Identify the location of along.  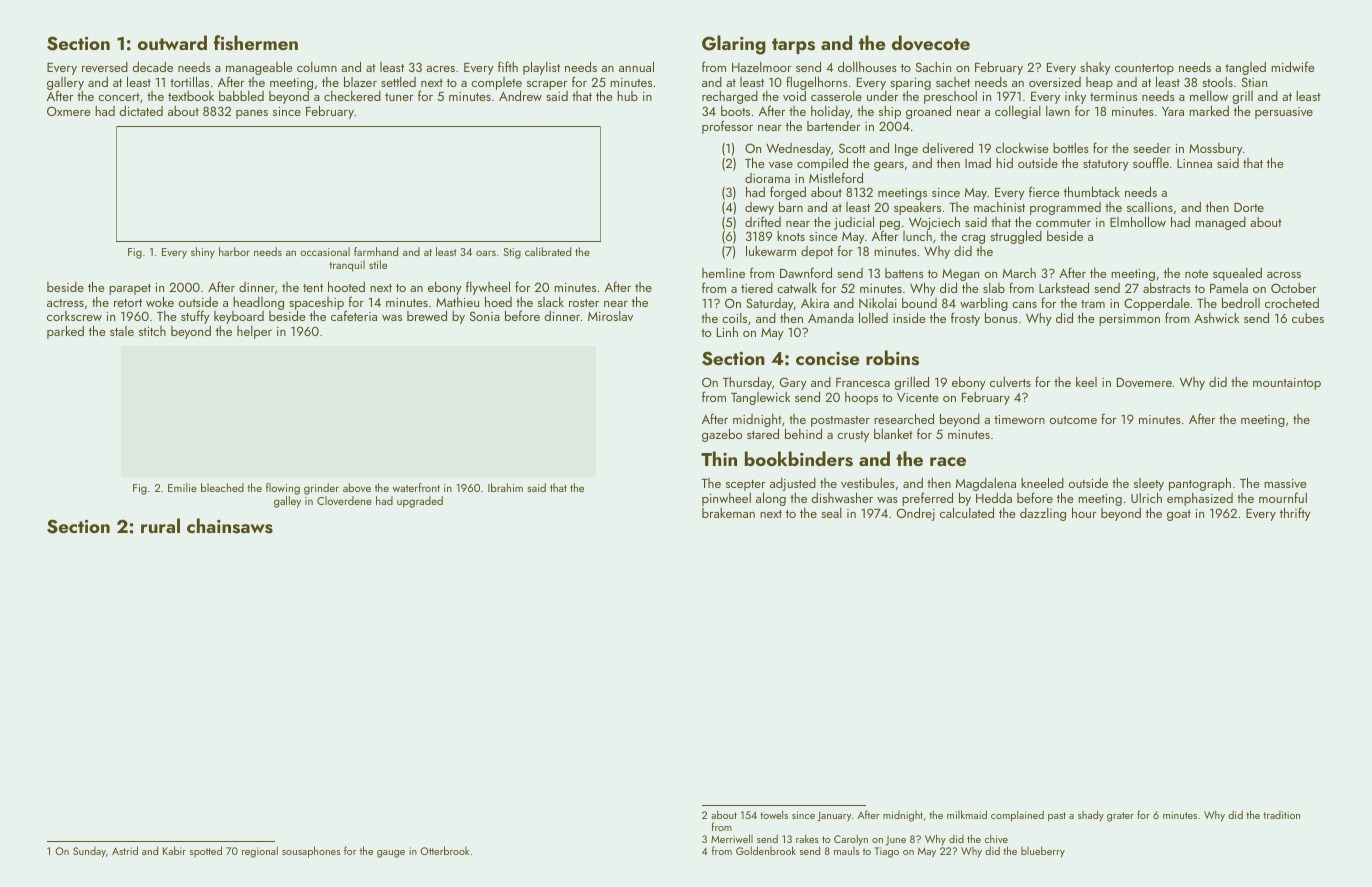
(771, 499).
